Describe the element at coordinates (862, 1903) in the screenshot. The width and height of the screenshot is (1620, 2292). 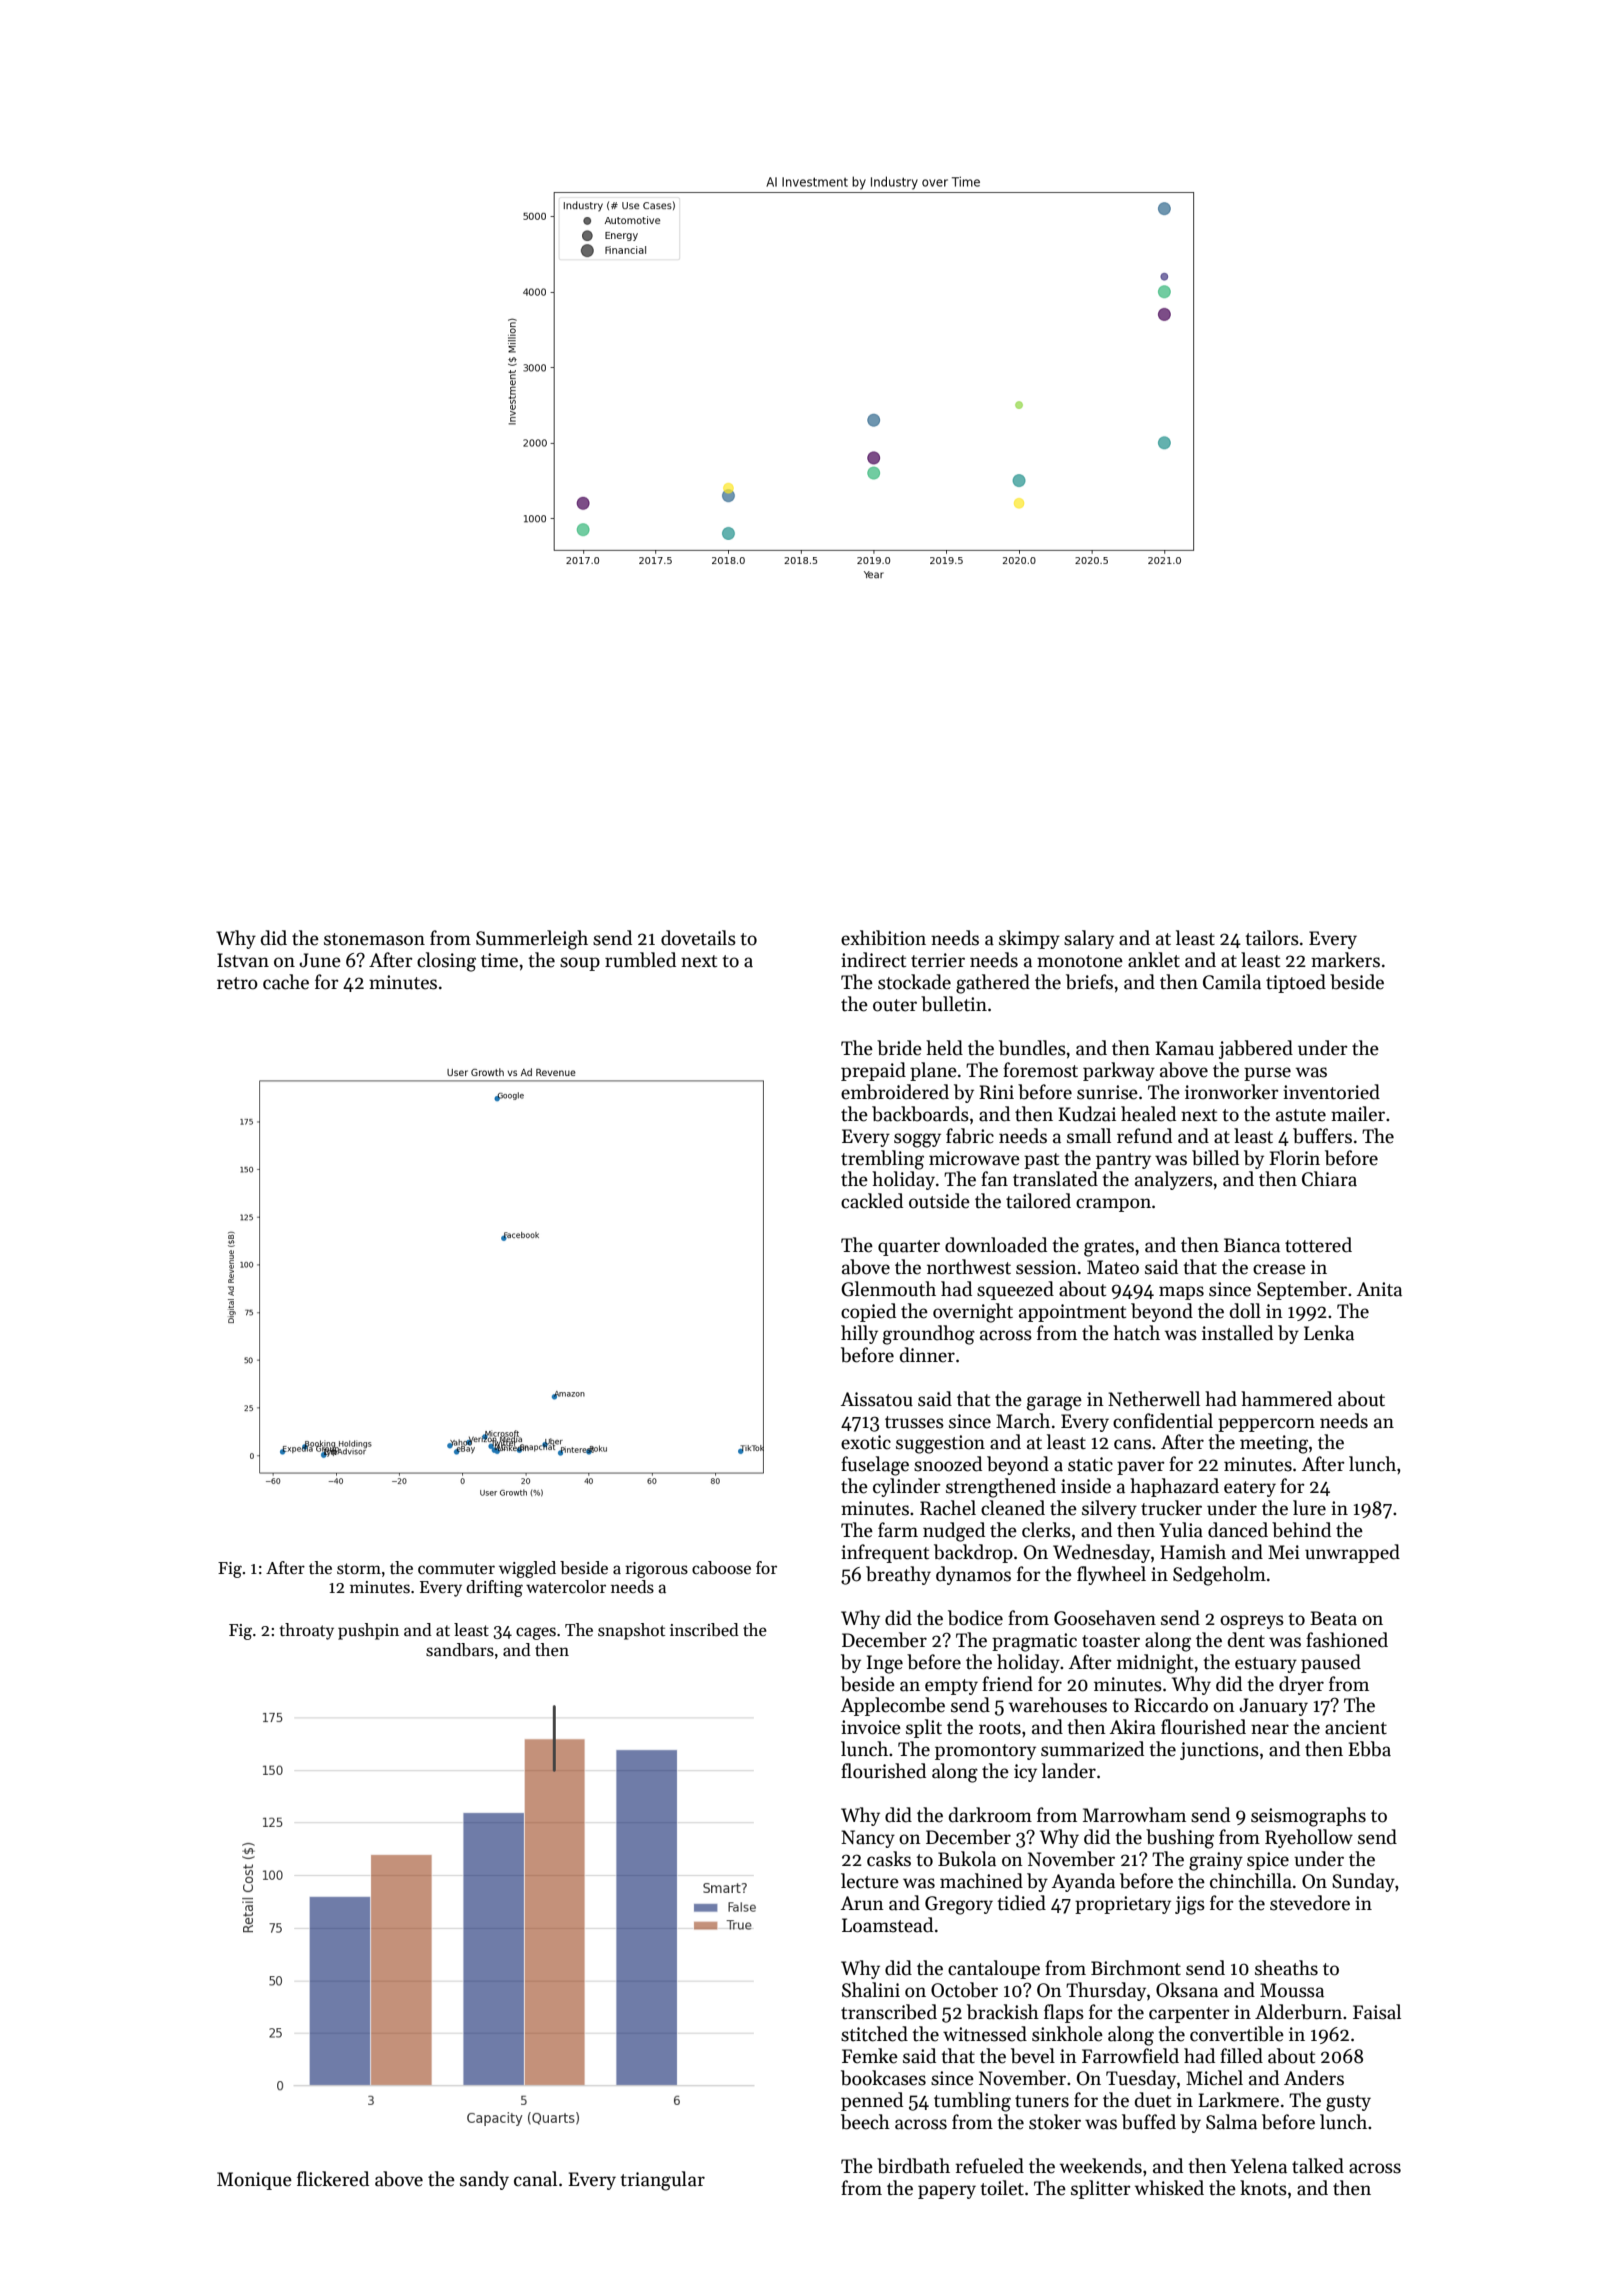
I see `Arun` at that location.
